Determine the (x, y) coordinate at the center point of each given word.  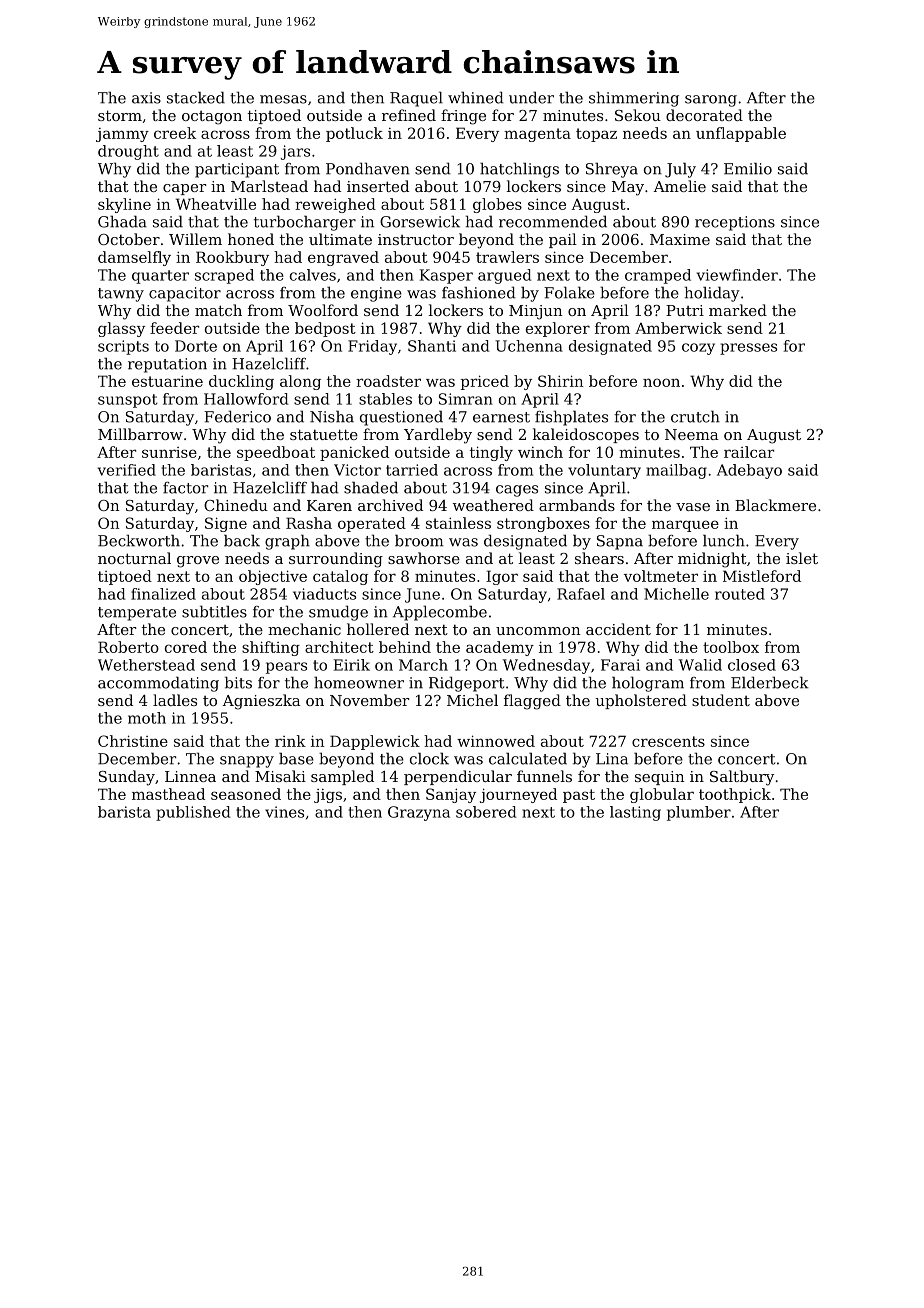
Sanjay (451, 795)
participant (237, 170)
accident (618, 629)
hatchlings (519, 170)
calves (313, 275)
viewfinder (737, 275)
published (193, 813)
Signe (226, 524)
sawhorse (424, 558)
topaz (596, 135)
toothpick (735, 795)
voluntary (604, 471)
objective (273, 577)
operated (372, 524)
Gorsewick (420, 221)
